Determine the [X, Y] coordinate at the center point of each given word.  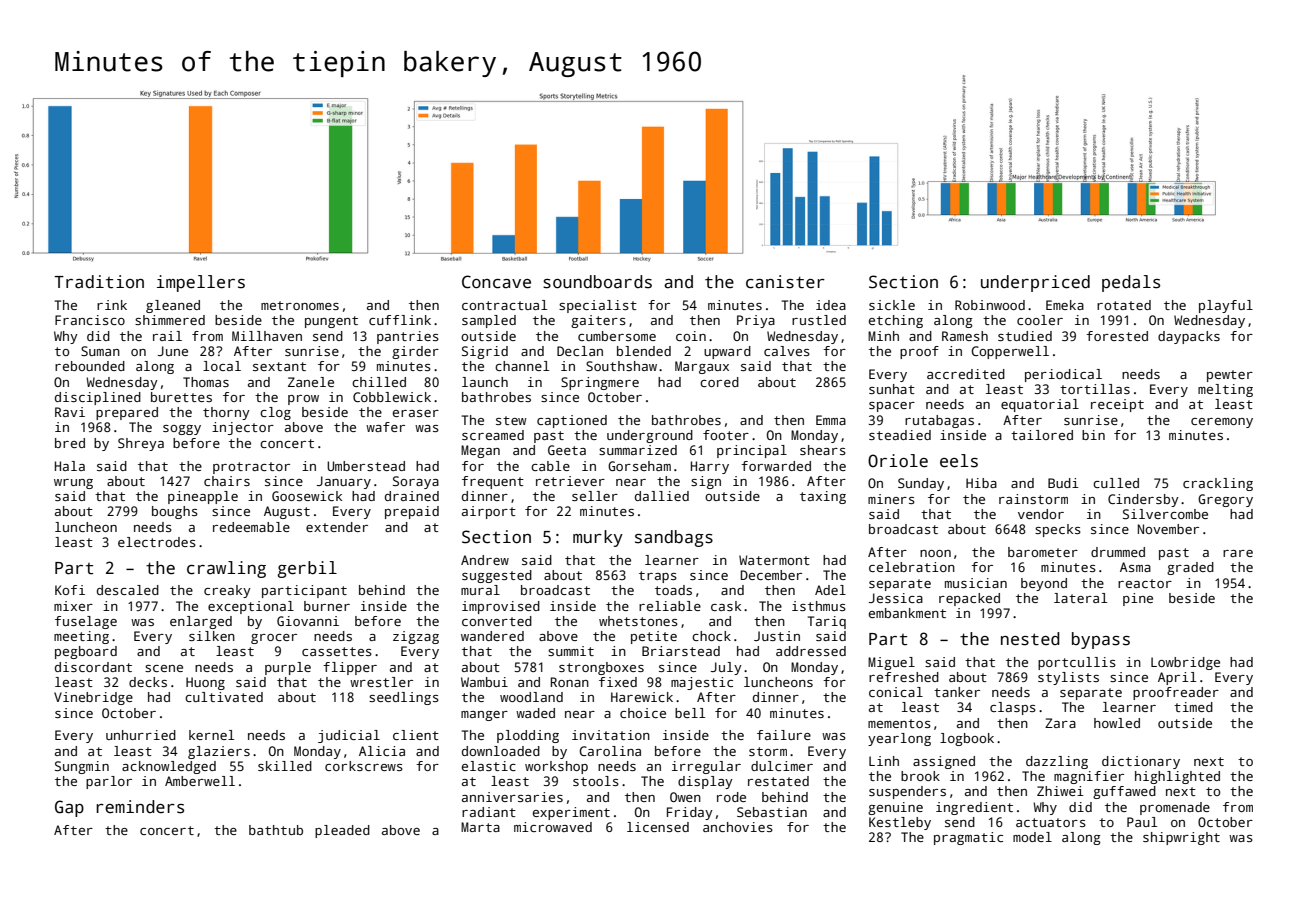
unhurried [141, 735]
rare [1238, 553]
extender [337, 527]
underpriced [1035, 283]
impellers [201, 283]
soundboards [597, 282]
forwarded [776, 466]
